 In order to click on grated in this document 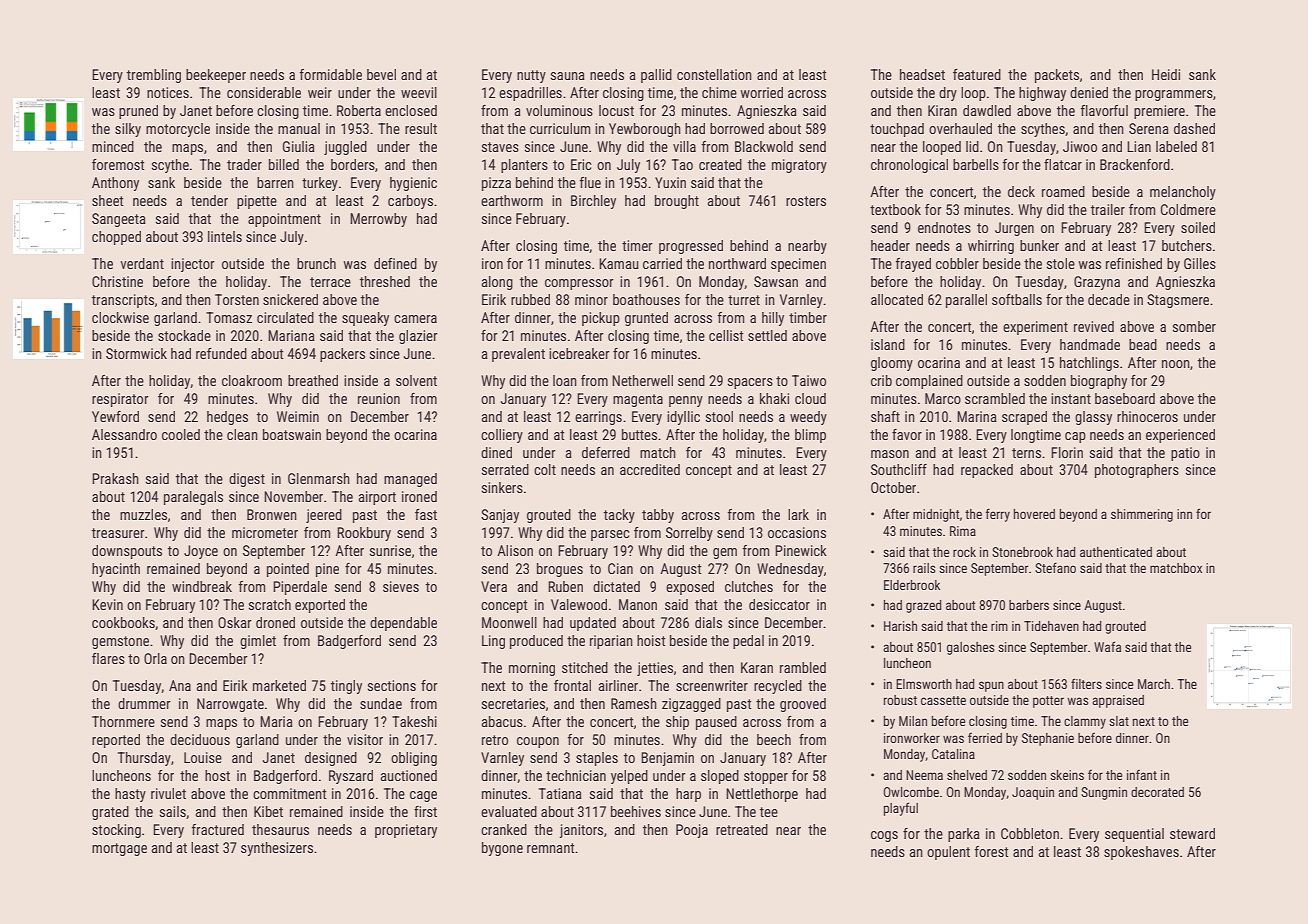, I will do `click(110, 813)`.
